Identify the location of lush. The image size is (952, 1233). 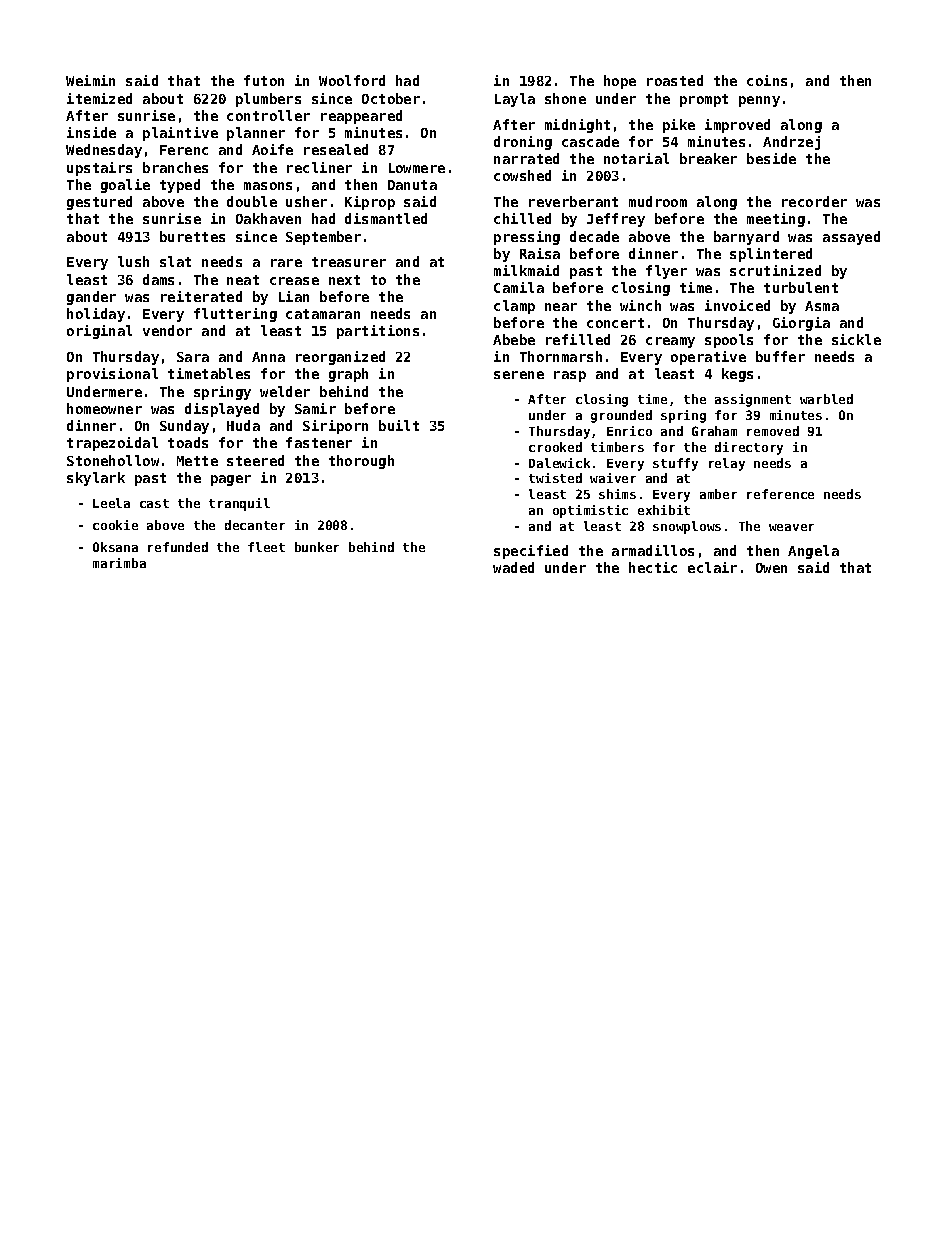
(133, 261).
